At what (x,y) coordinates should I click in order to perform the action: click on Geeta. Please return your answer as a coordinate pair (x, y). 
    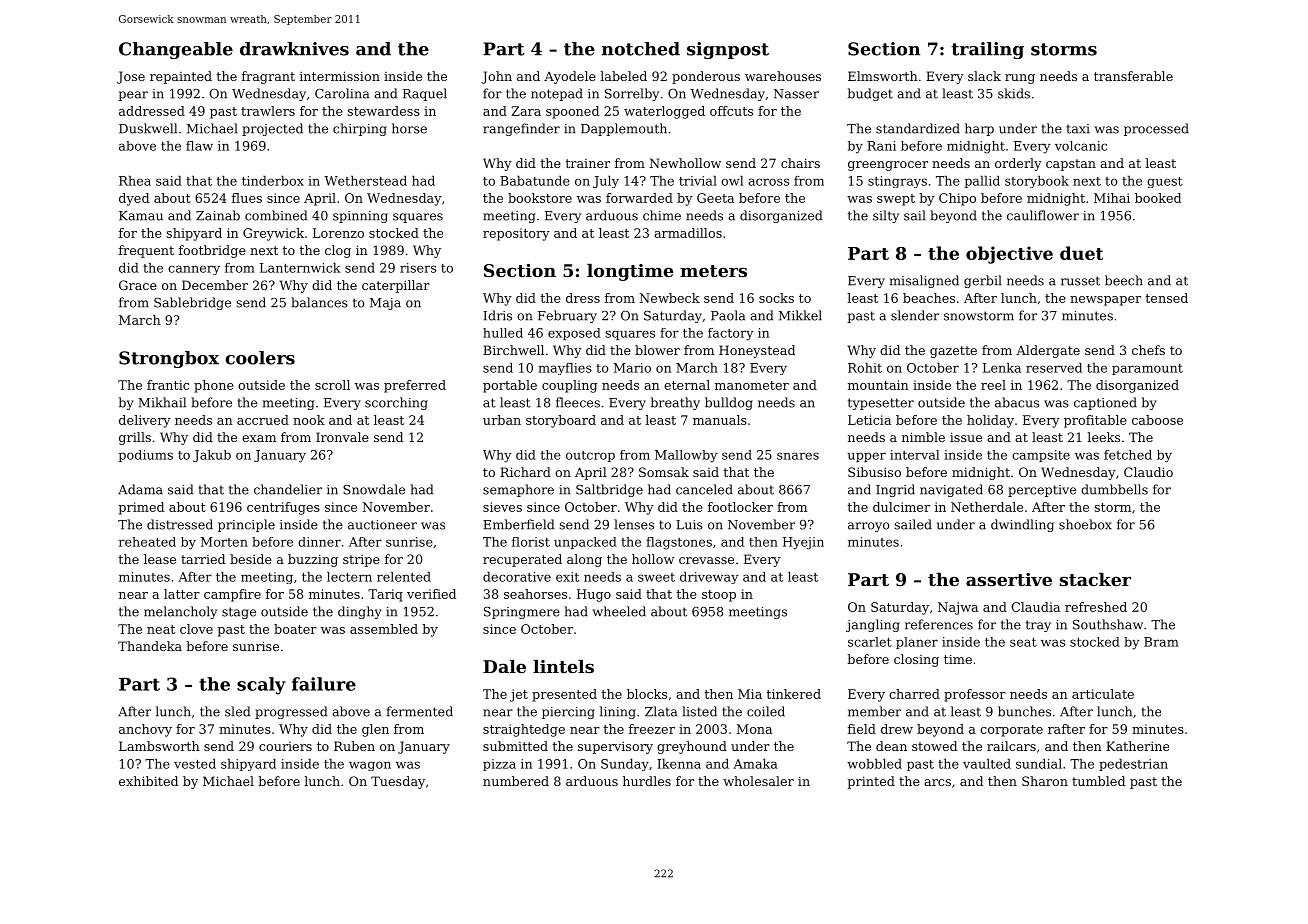
    Looking at the image, I should click on (715, 198).
